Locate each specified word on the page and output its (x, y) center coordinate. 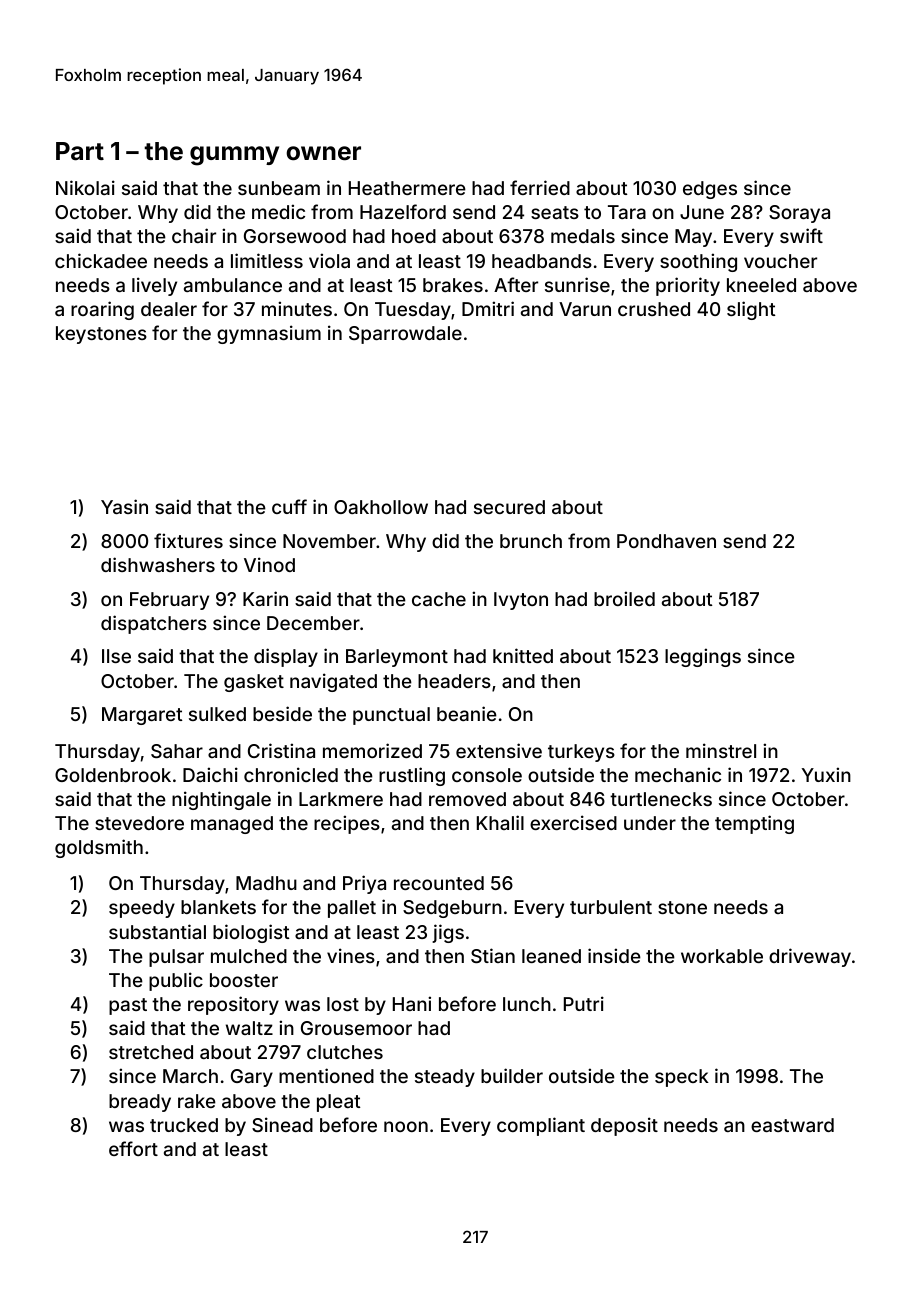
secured (509, 507)
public (176, 981)
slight (751, 310)
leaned (551, 956)
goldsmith (99, 848)
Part (80, 151)
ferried (540, 187)
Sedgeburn (452, 909)
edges (710, 190)
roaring (102, 310)
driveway (810, 957)
